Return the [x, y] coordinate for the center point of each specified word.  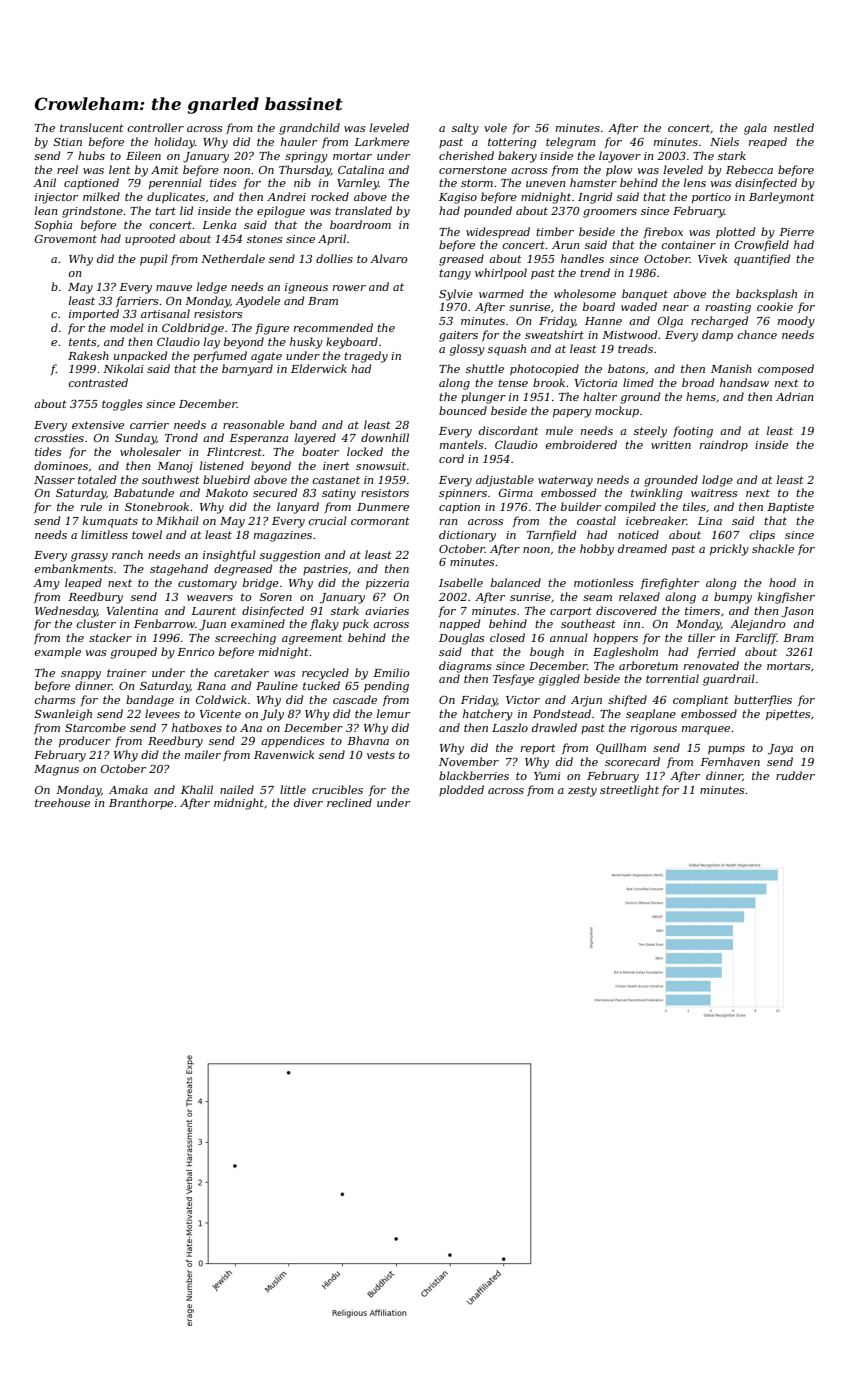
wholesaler [150, 451]
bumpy [733, 598]
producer [85, 741]
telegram [571, 143]
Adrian [795, 396]
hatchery [488, 715]
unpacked [140, 356]
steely [650, 432]
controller [155, 127]
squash [507, 350]
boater [320, 451]
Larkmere [381, 141]
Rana [211, 686]
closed [507, 637]
